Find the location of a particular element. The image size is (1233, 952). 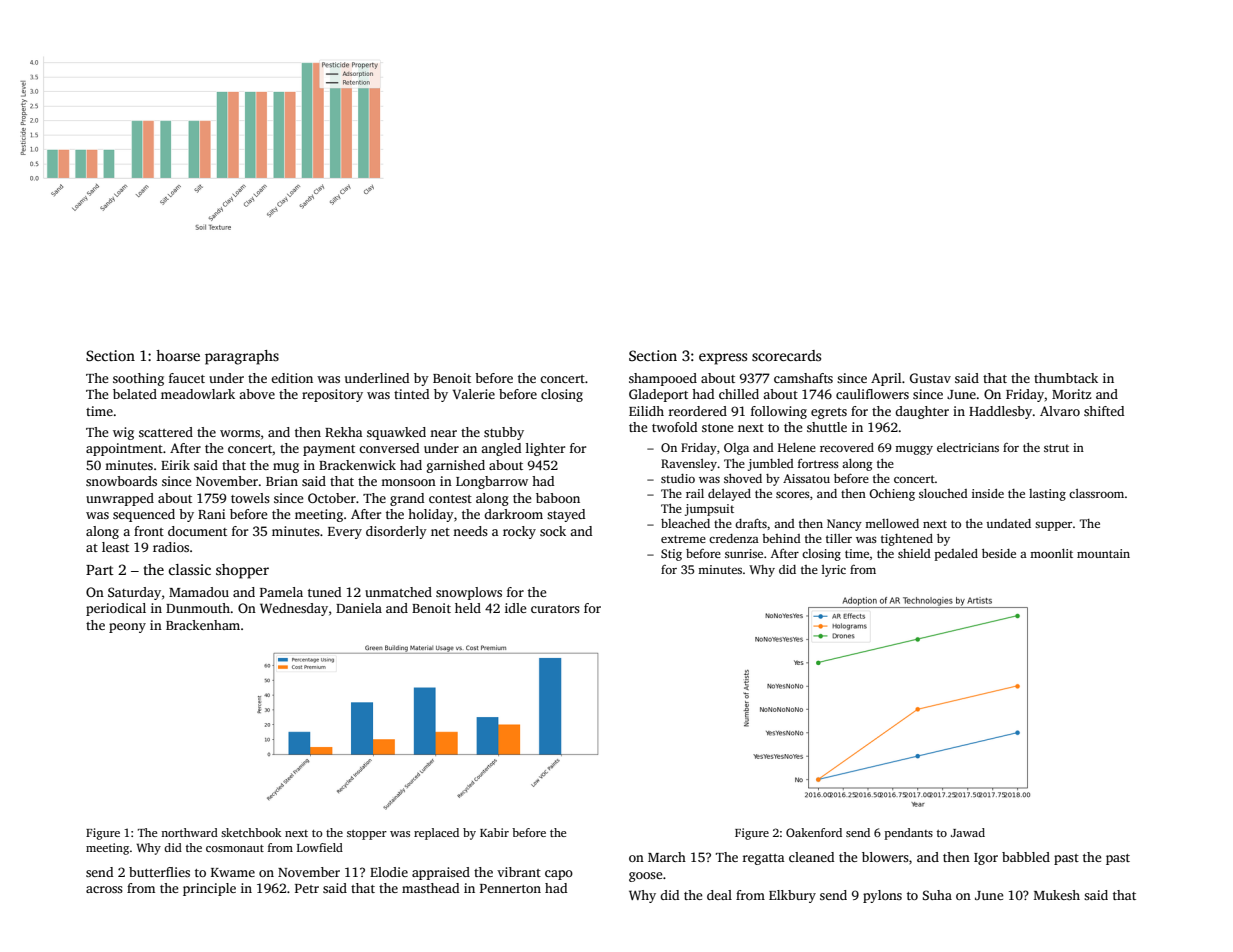

Valerie is located at coordinates (474, 394).
